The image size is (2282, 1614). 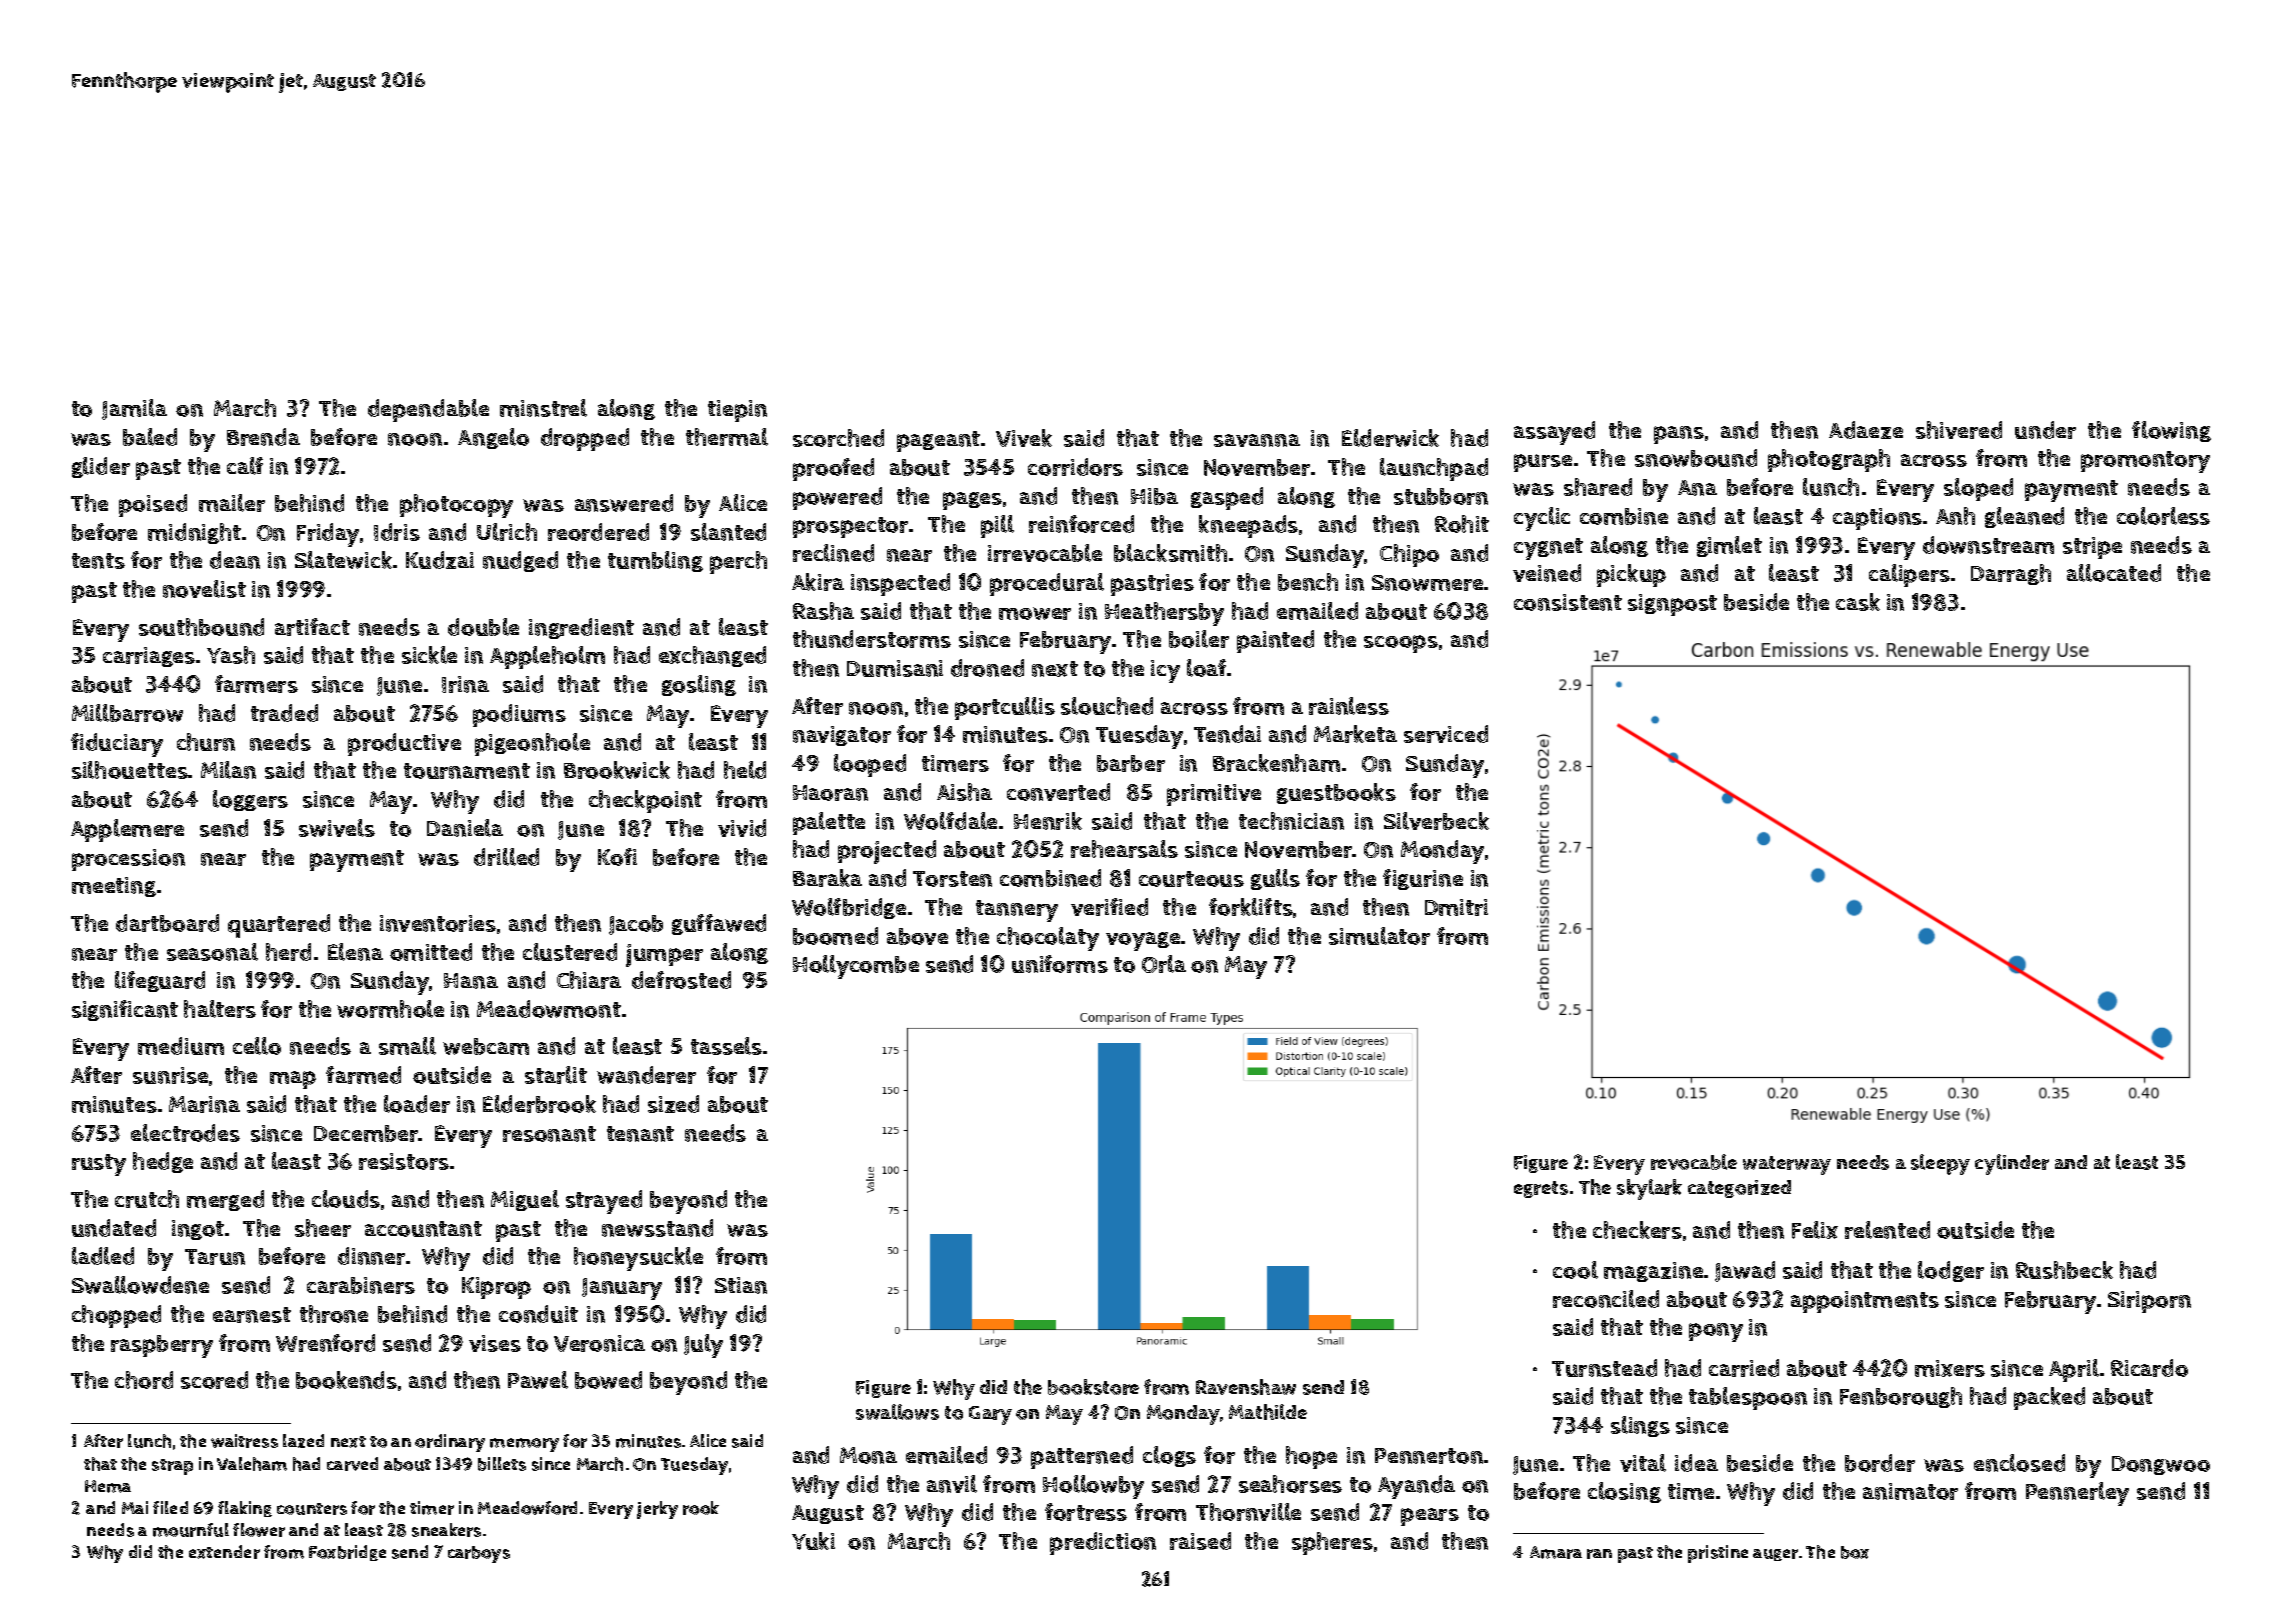 I want to click on Turnstead, so click(x=1604, y=1368).
